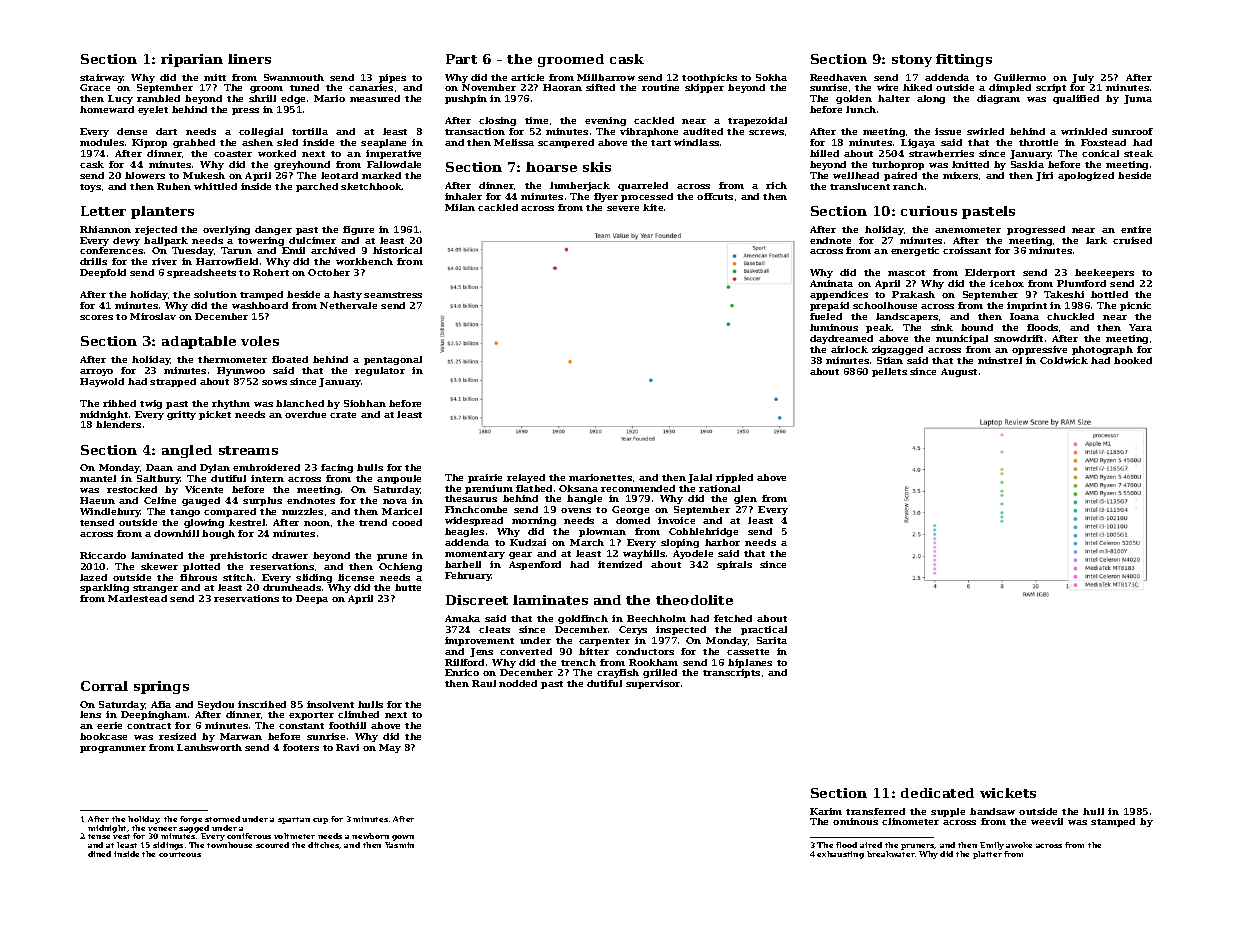 The height and width of the image is (952, 1233). What do you see at coordinates (323, 845) in the image?
I see `ditches` at bounding box center [323, 845].
